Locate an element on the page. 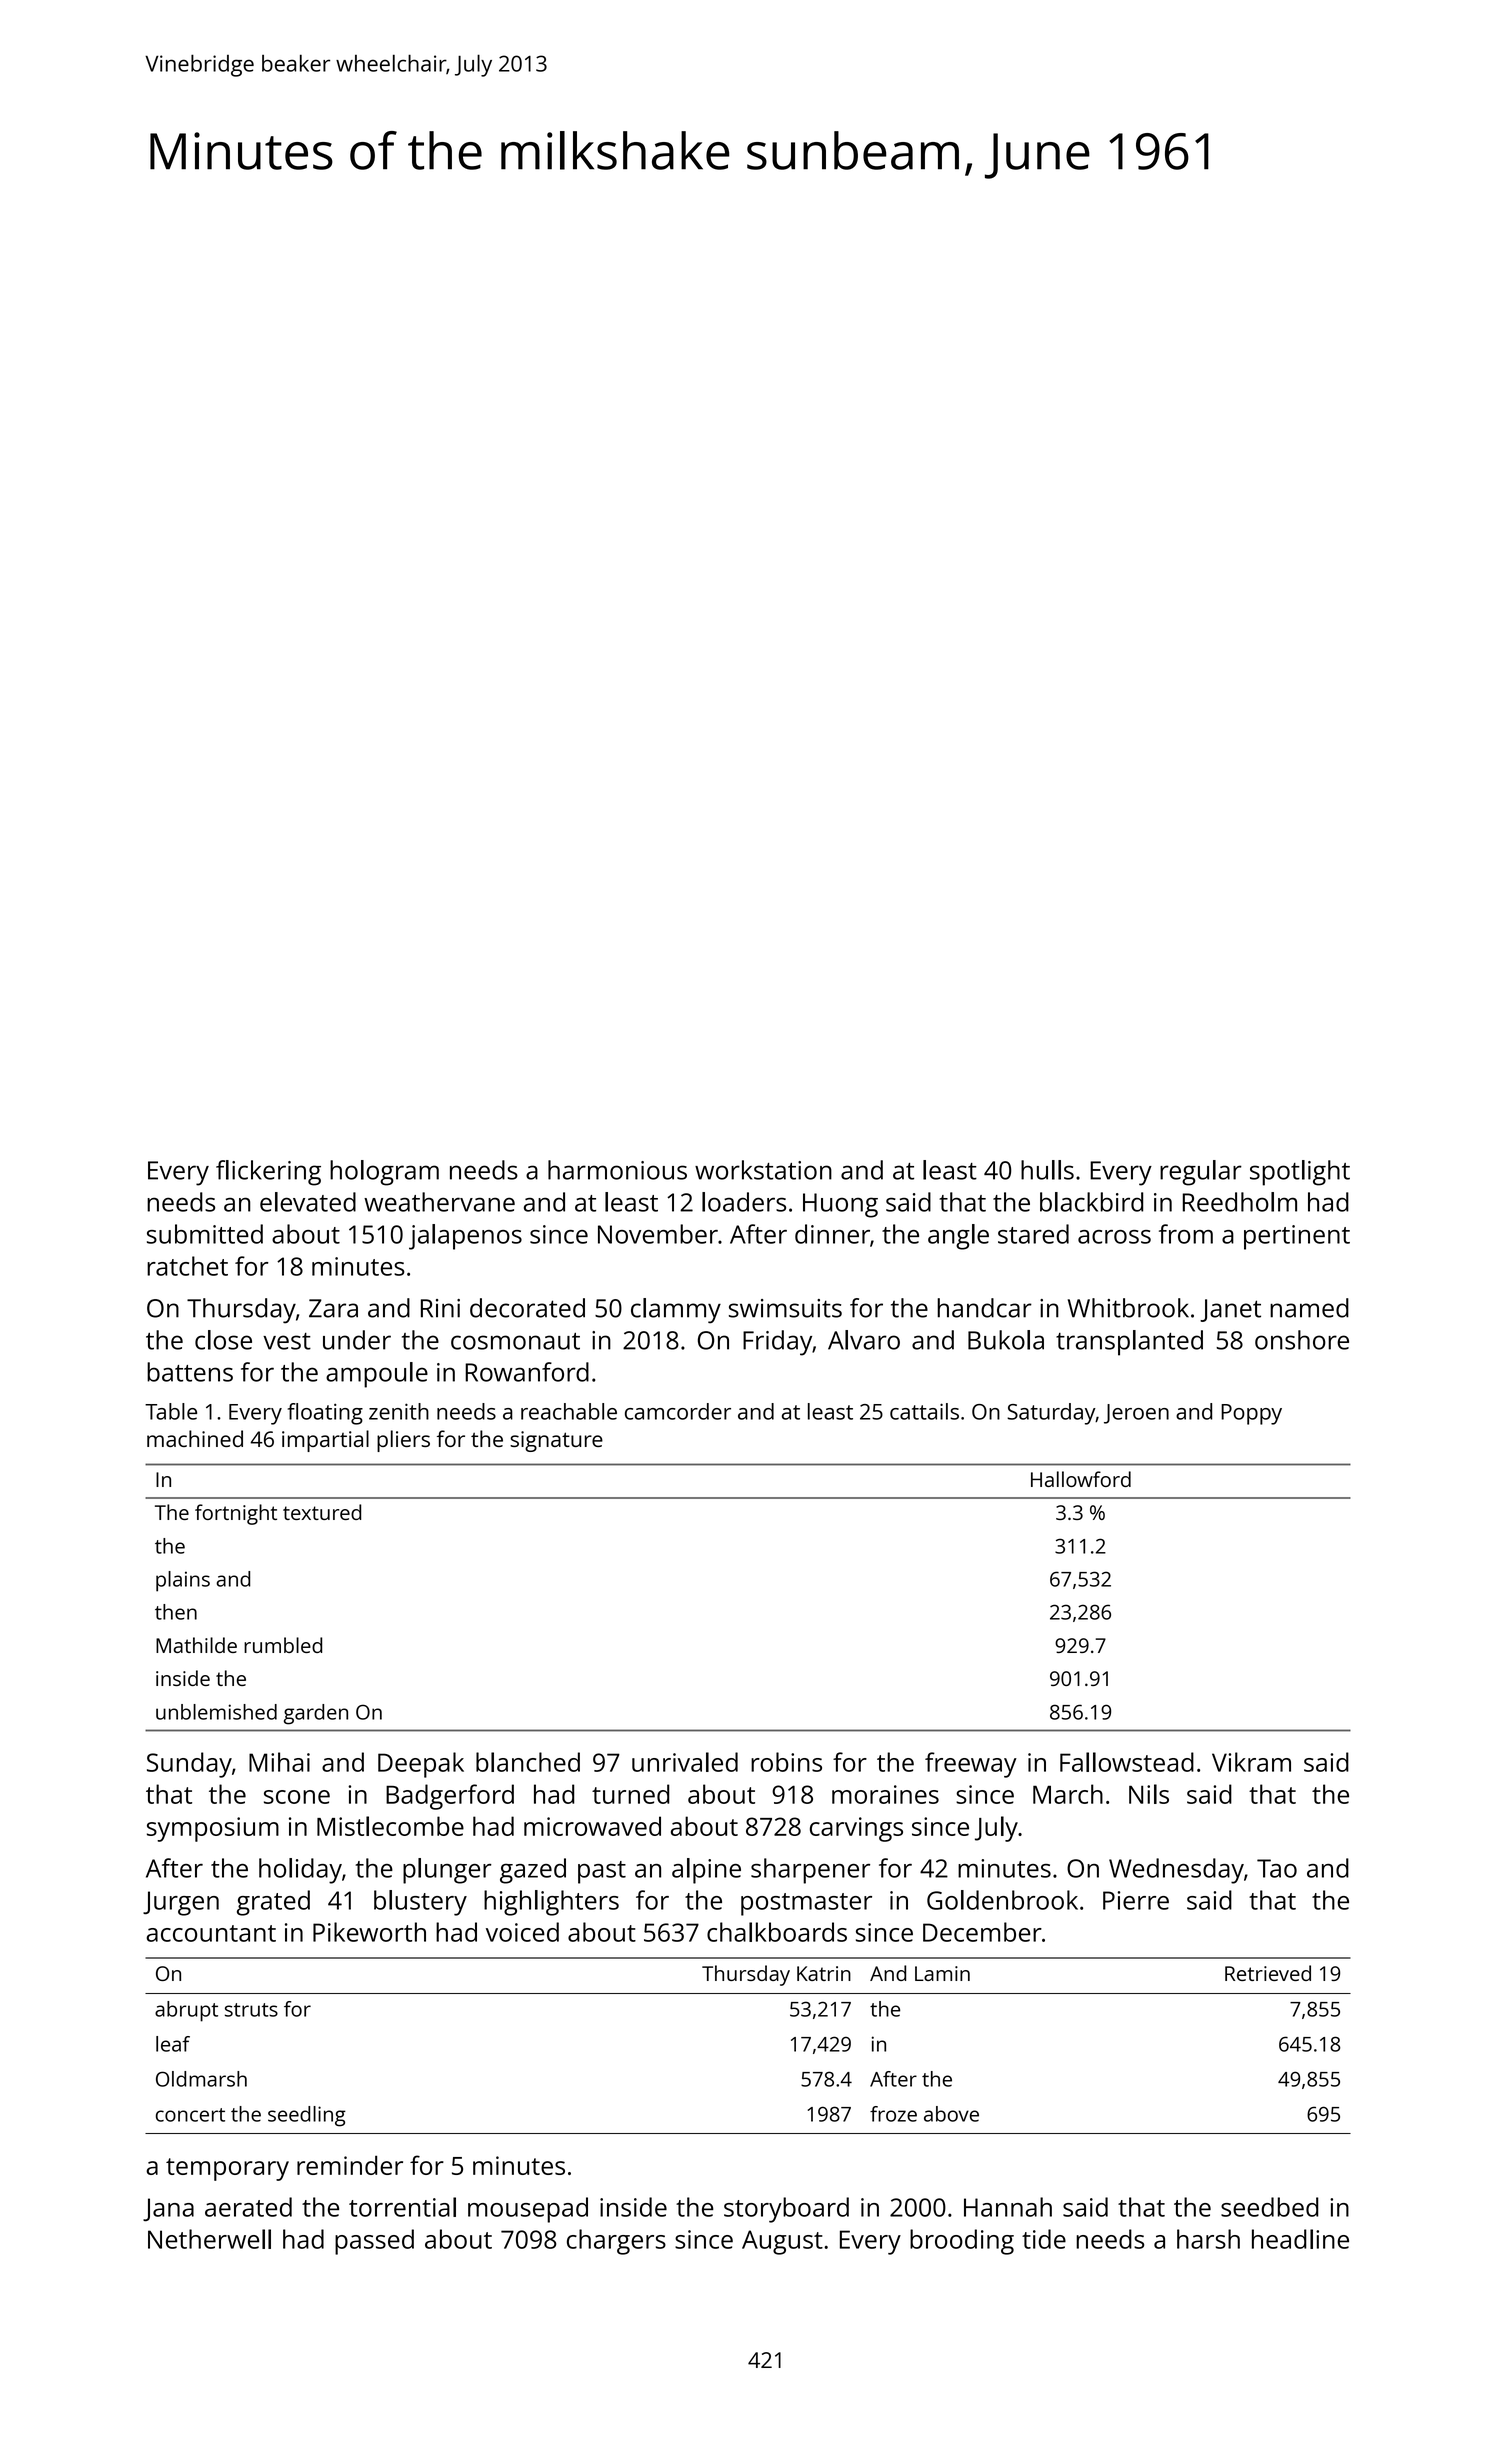 Image resolution: width=1496 pixels, height=2464 pixels. torrential is located at coordinates (402, 2207).
